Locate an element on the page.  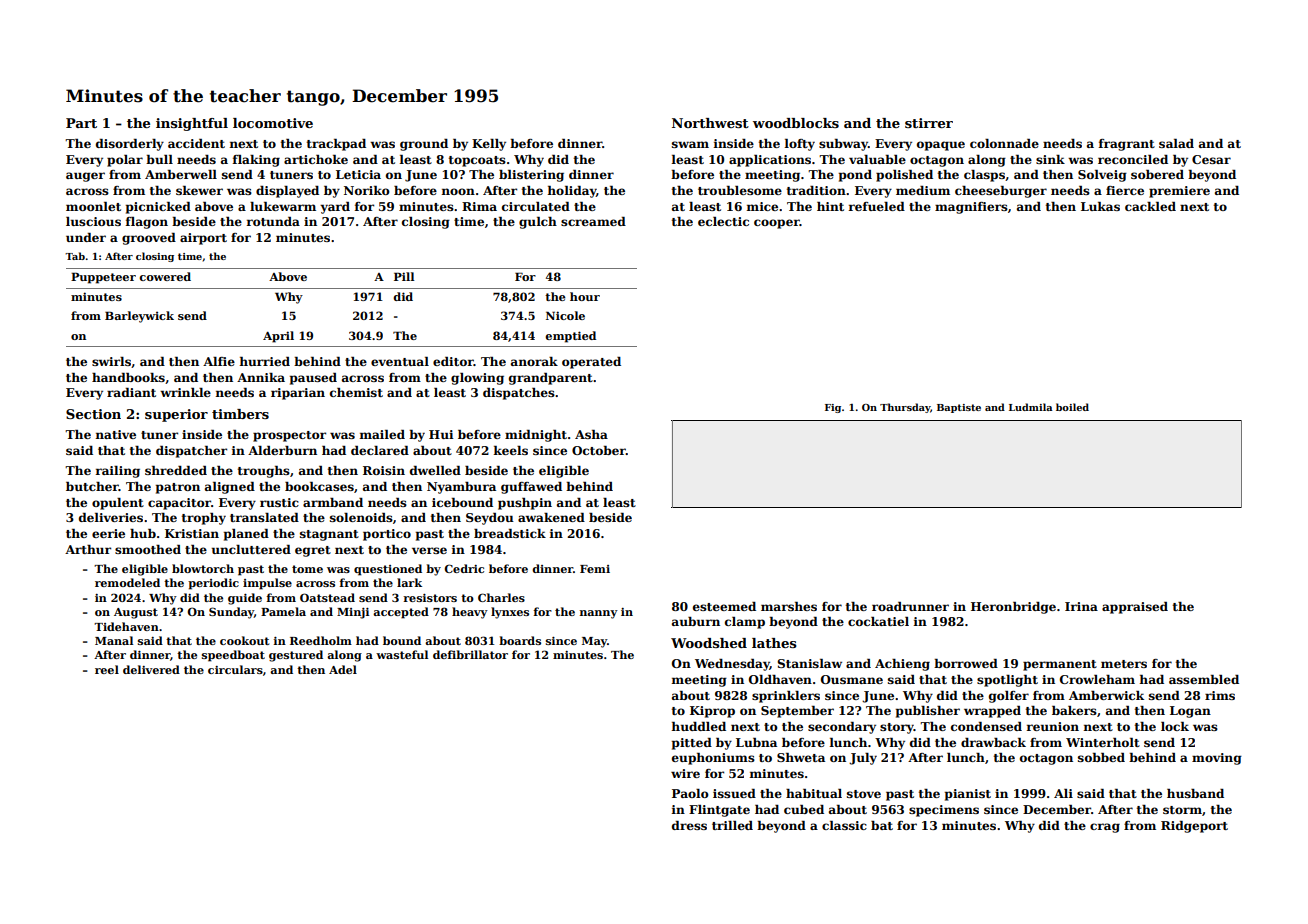
Northwest is located at coordinates (710, 123).
